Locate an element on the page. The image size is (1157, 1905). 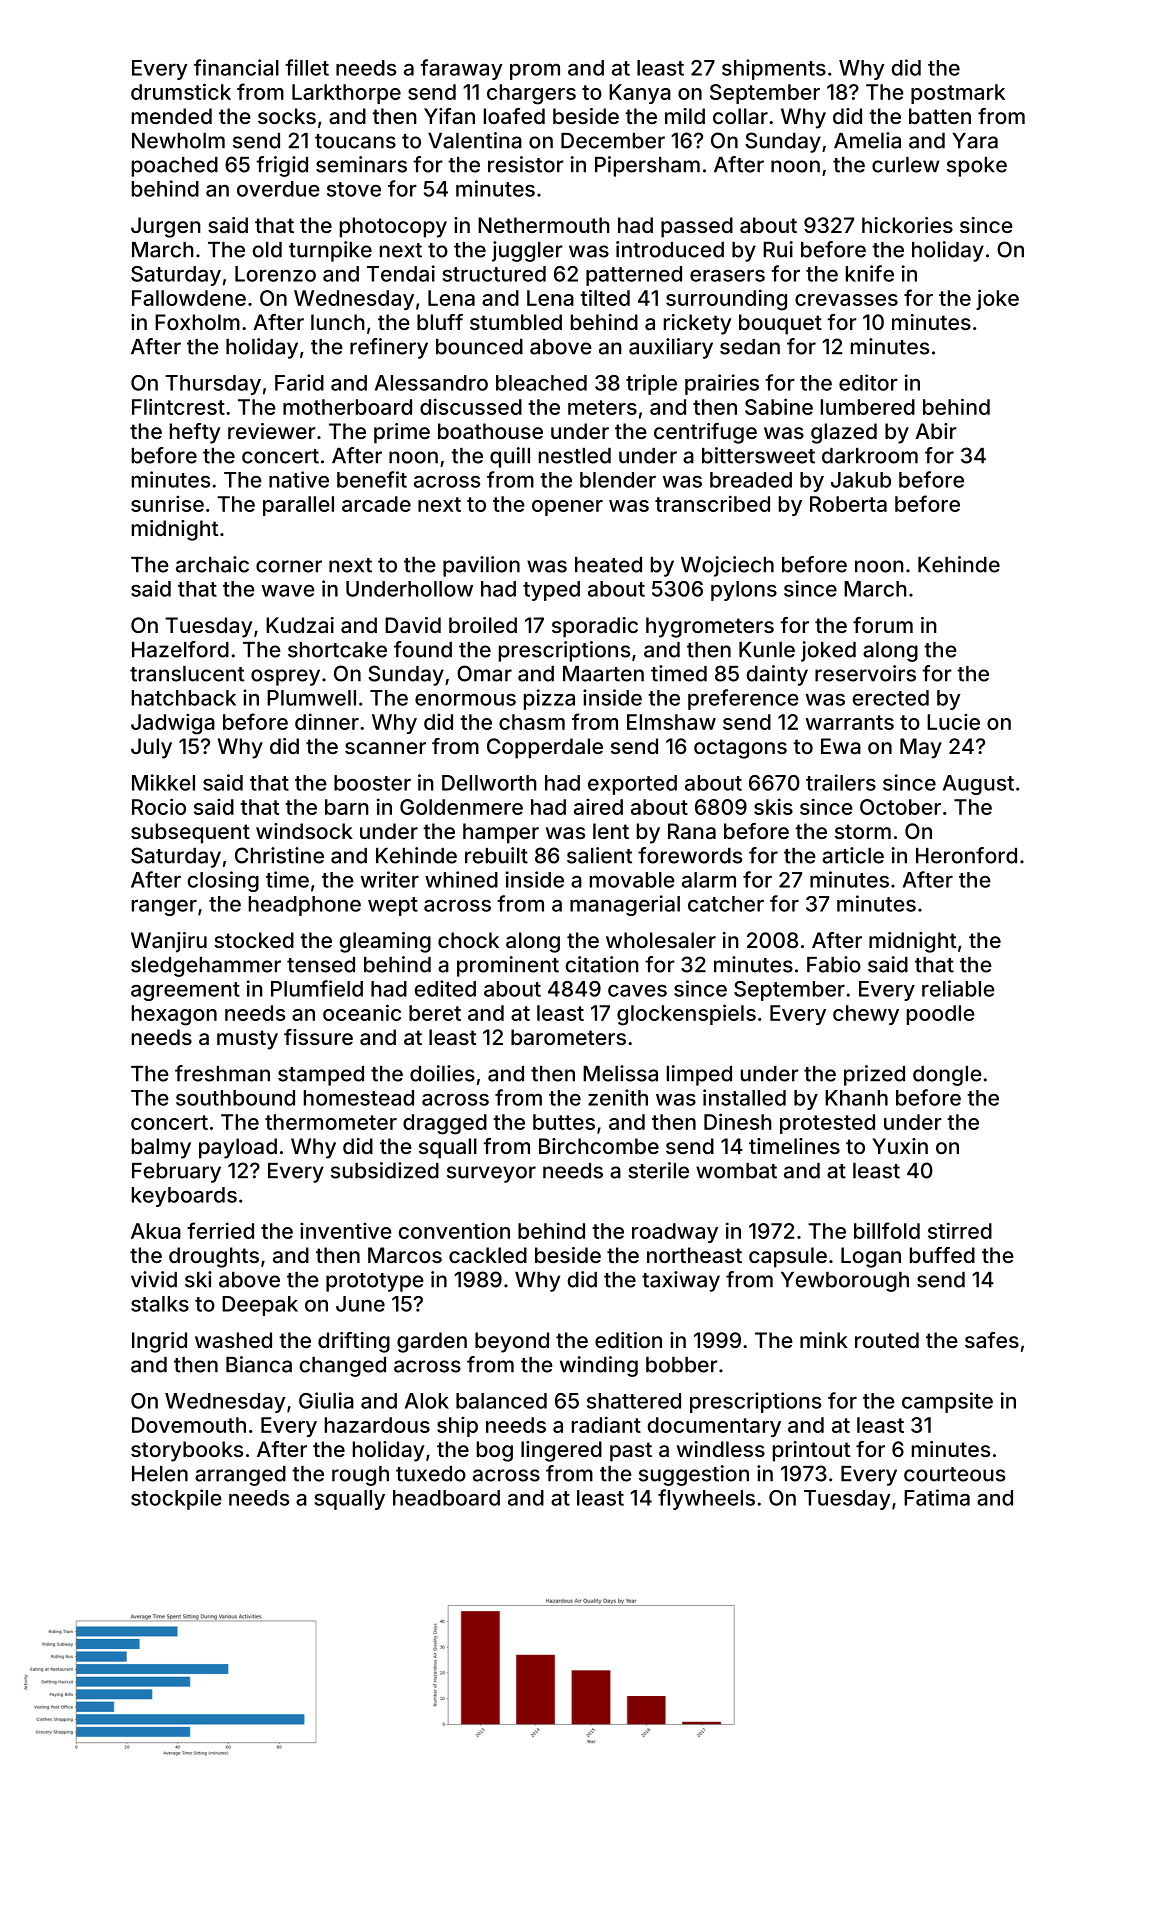
radiant is located at coordinates (606, 1424).
